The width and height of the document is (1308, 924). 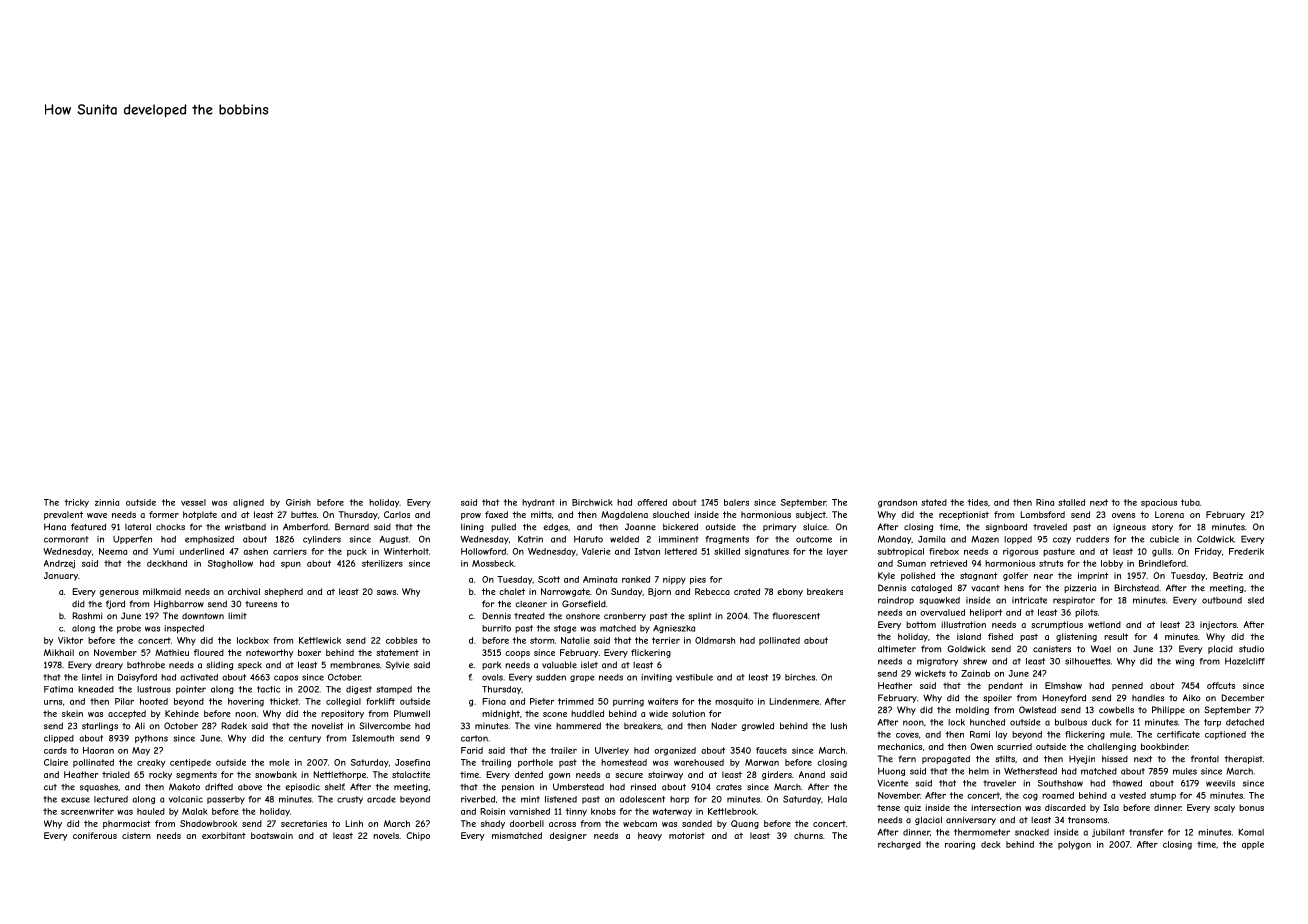 What do you see at coordinates (55, 527) in the document?
I see `Hana` at bounding box center [55, 527].
